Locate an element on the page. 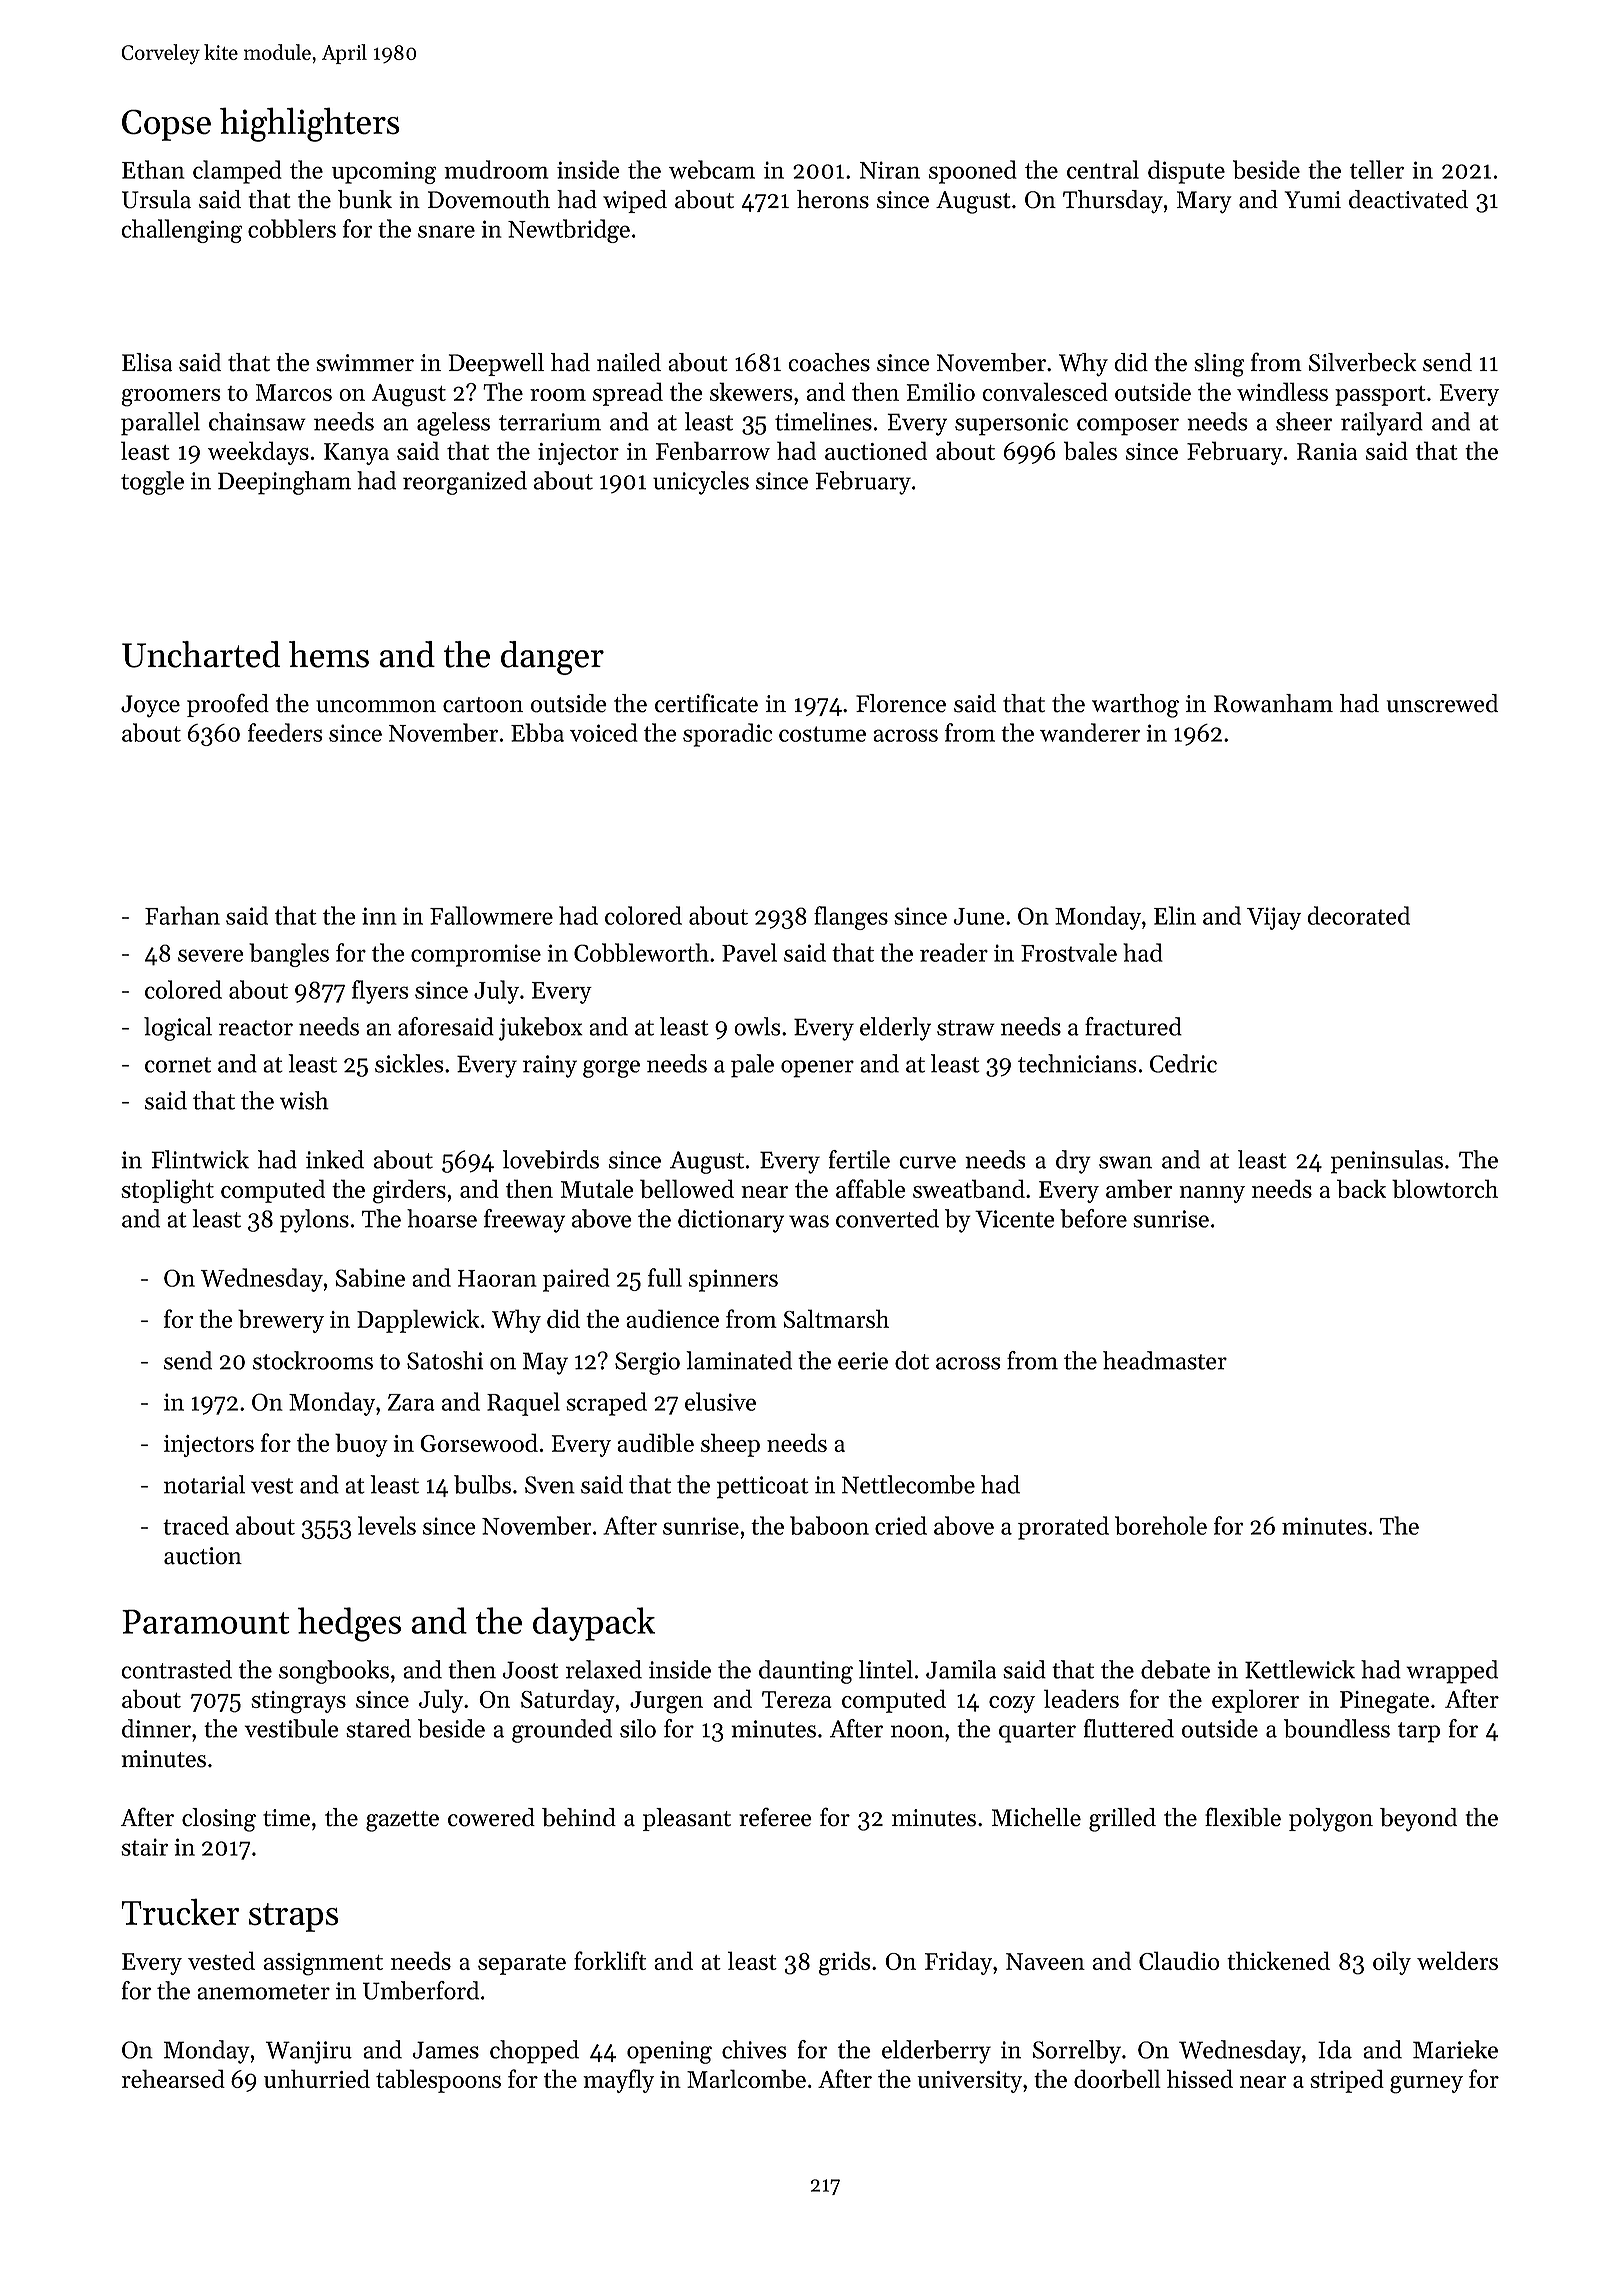 Image resolution: width=1620 pixels, height=2292 pixels. cartoon is located at coordinates (483, 705).
